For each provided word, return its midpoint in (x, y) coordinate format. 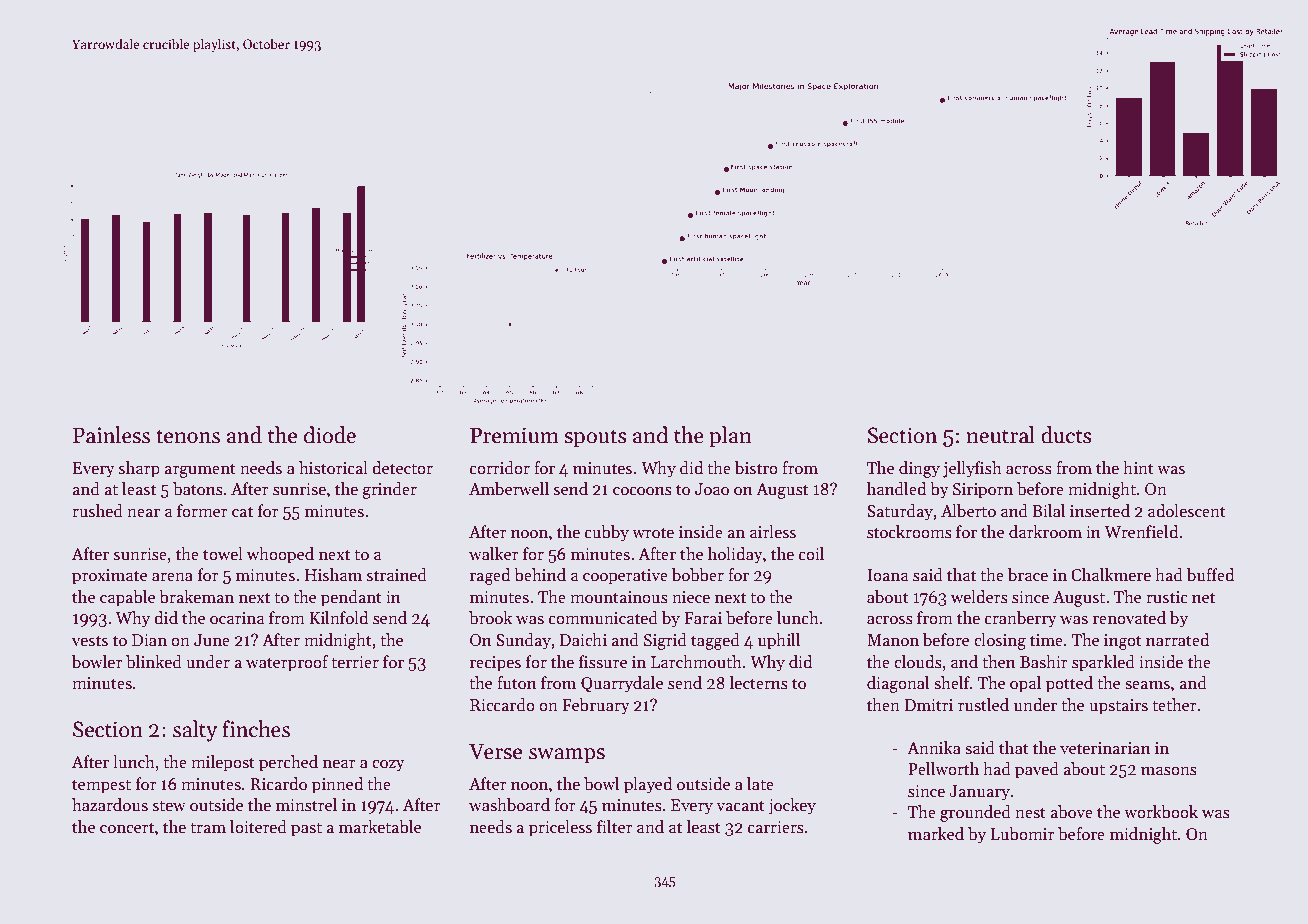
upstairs (1118, 707)
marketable (380, 827)
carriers (776, 827)
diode (330, 435)
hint (1138, 468)
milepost (223, 763)
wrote (653, 533)
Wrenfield (1141, 532)
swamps (567, 756)
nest (1030, 813)
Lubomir (1023, 834)
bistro (756, 468)
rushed (97, 511)
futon (516, 683)
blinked (154, 662)
